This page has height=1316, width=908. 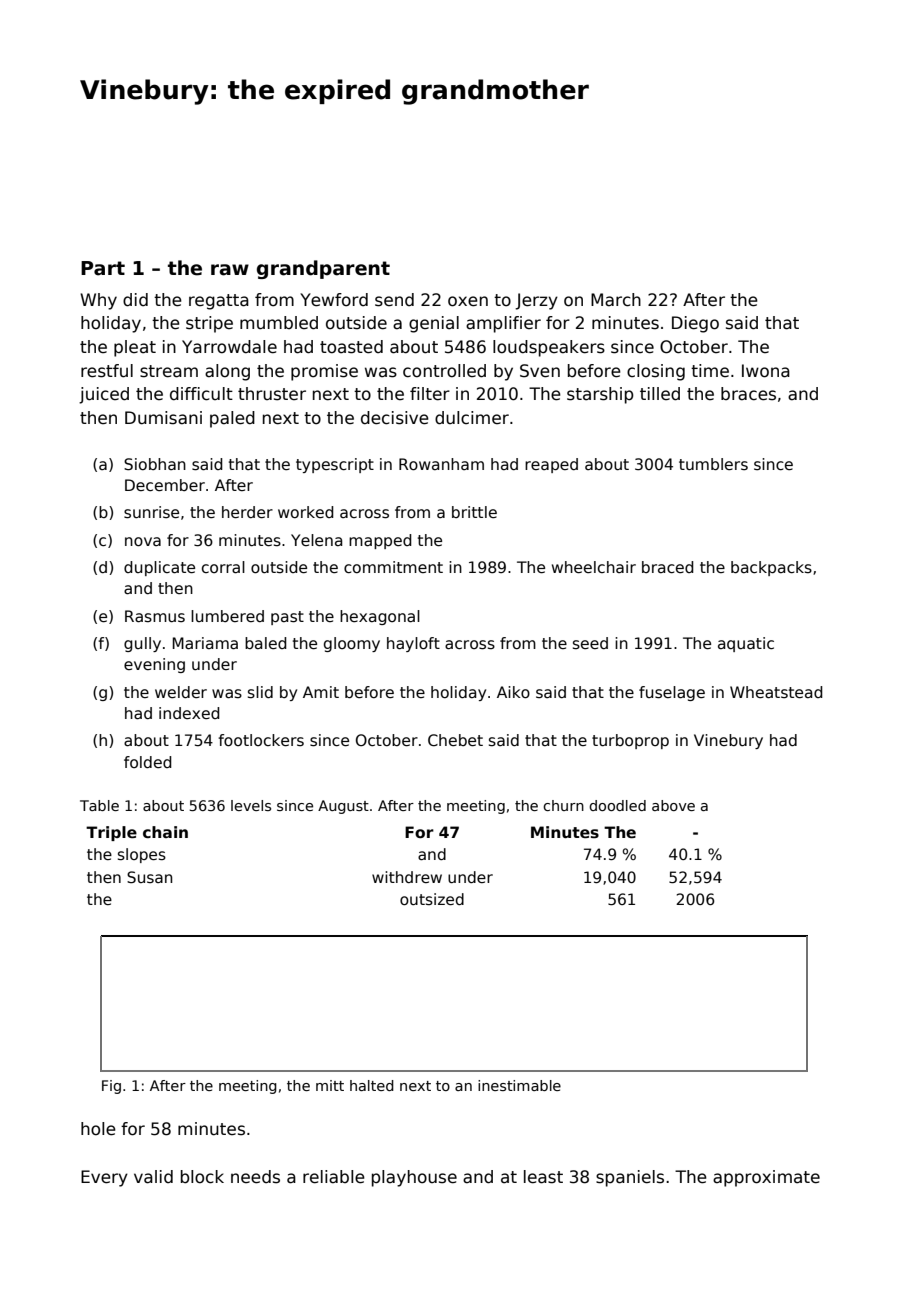 What do you see at coordinates (776, 692) in the page?
I see `Wheatstead` at bounding box center [776, 692].
